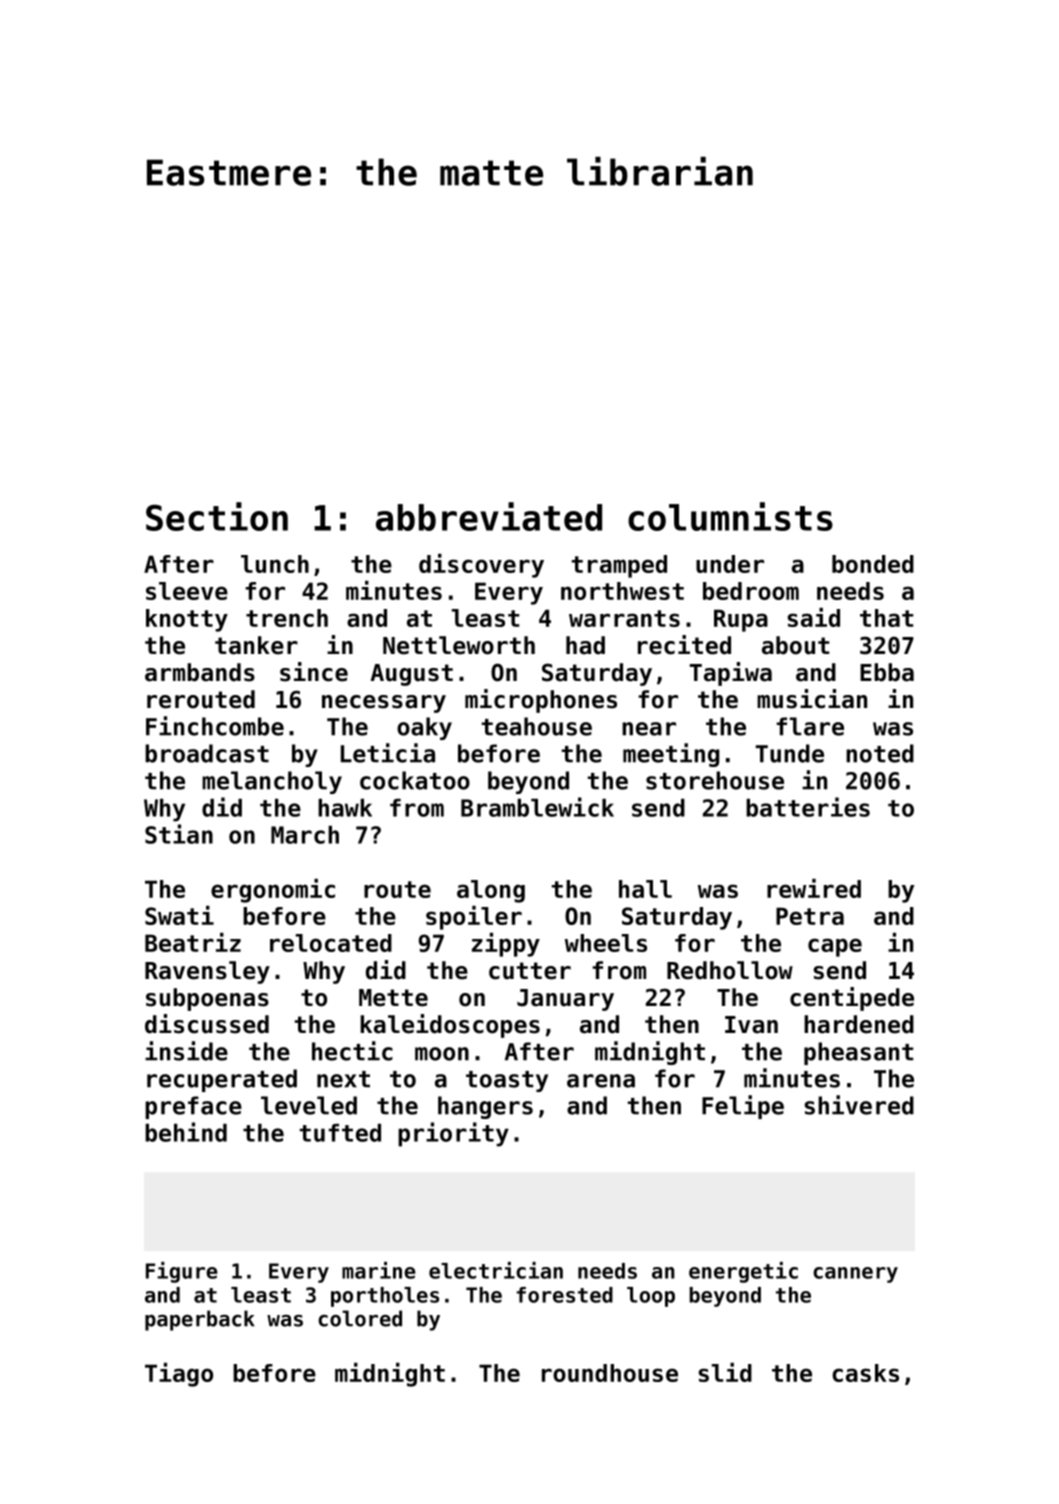  I want to click on broadcast, so click(207, 753).
